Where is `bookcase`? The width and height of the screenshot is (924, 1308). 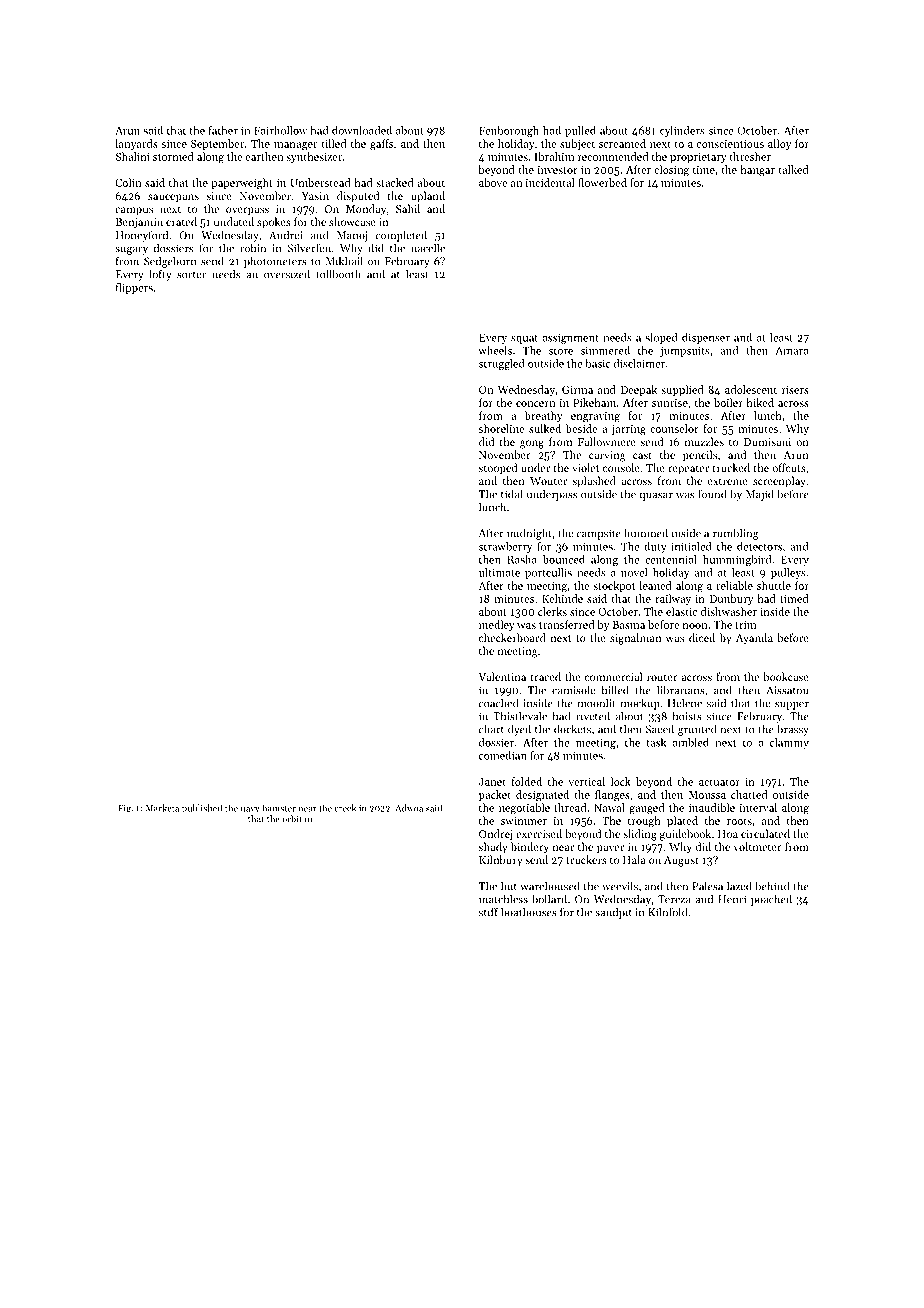
bookcase is located at coordinates (786, 676).
